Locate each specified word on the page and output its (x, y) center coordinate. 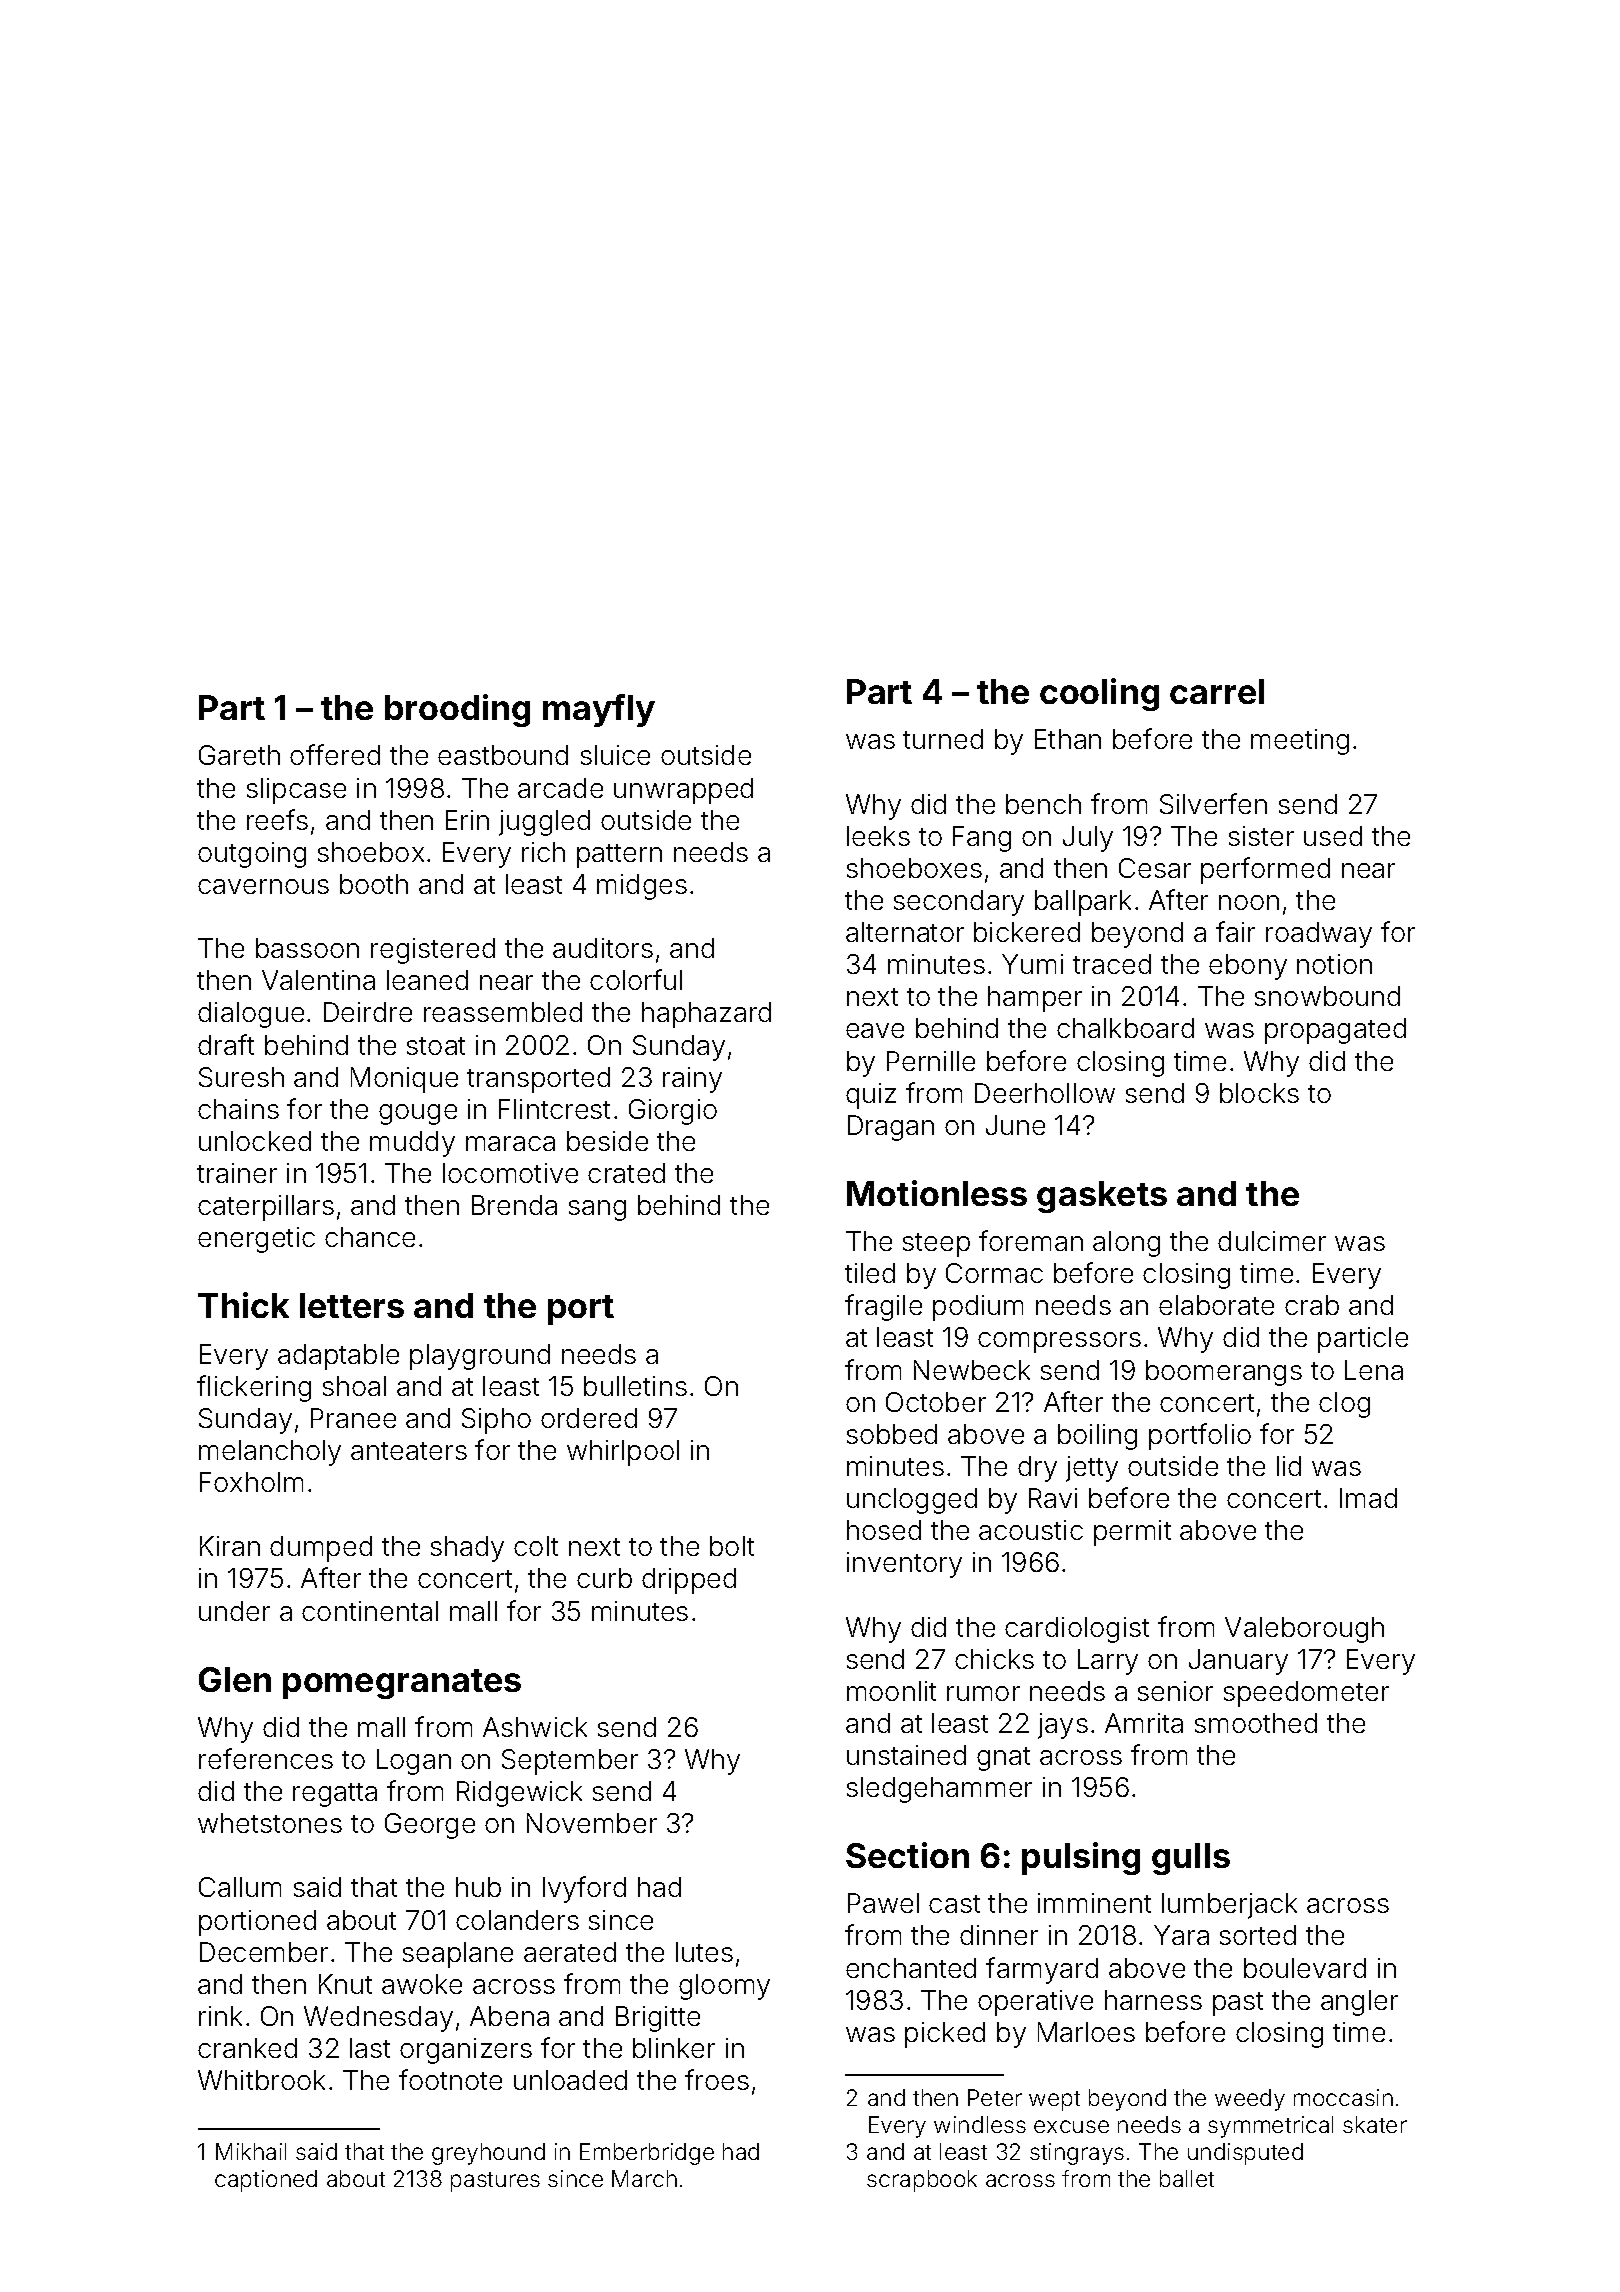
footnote (450, 2079)
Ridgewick (519, 1794)
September (570, 1762)
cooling (1099, 694)
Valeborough (1304, 1630)
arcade (560, 788)
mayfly (599, 710)
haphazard (706, 1015)
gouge (418, 1114)
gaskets (1102, 1197)
